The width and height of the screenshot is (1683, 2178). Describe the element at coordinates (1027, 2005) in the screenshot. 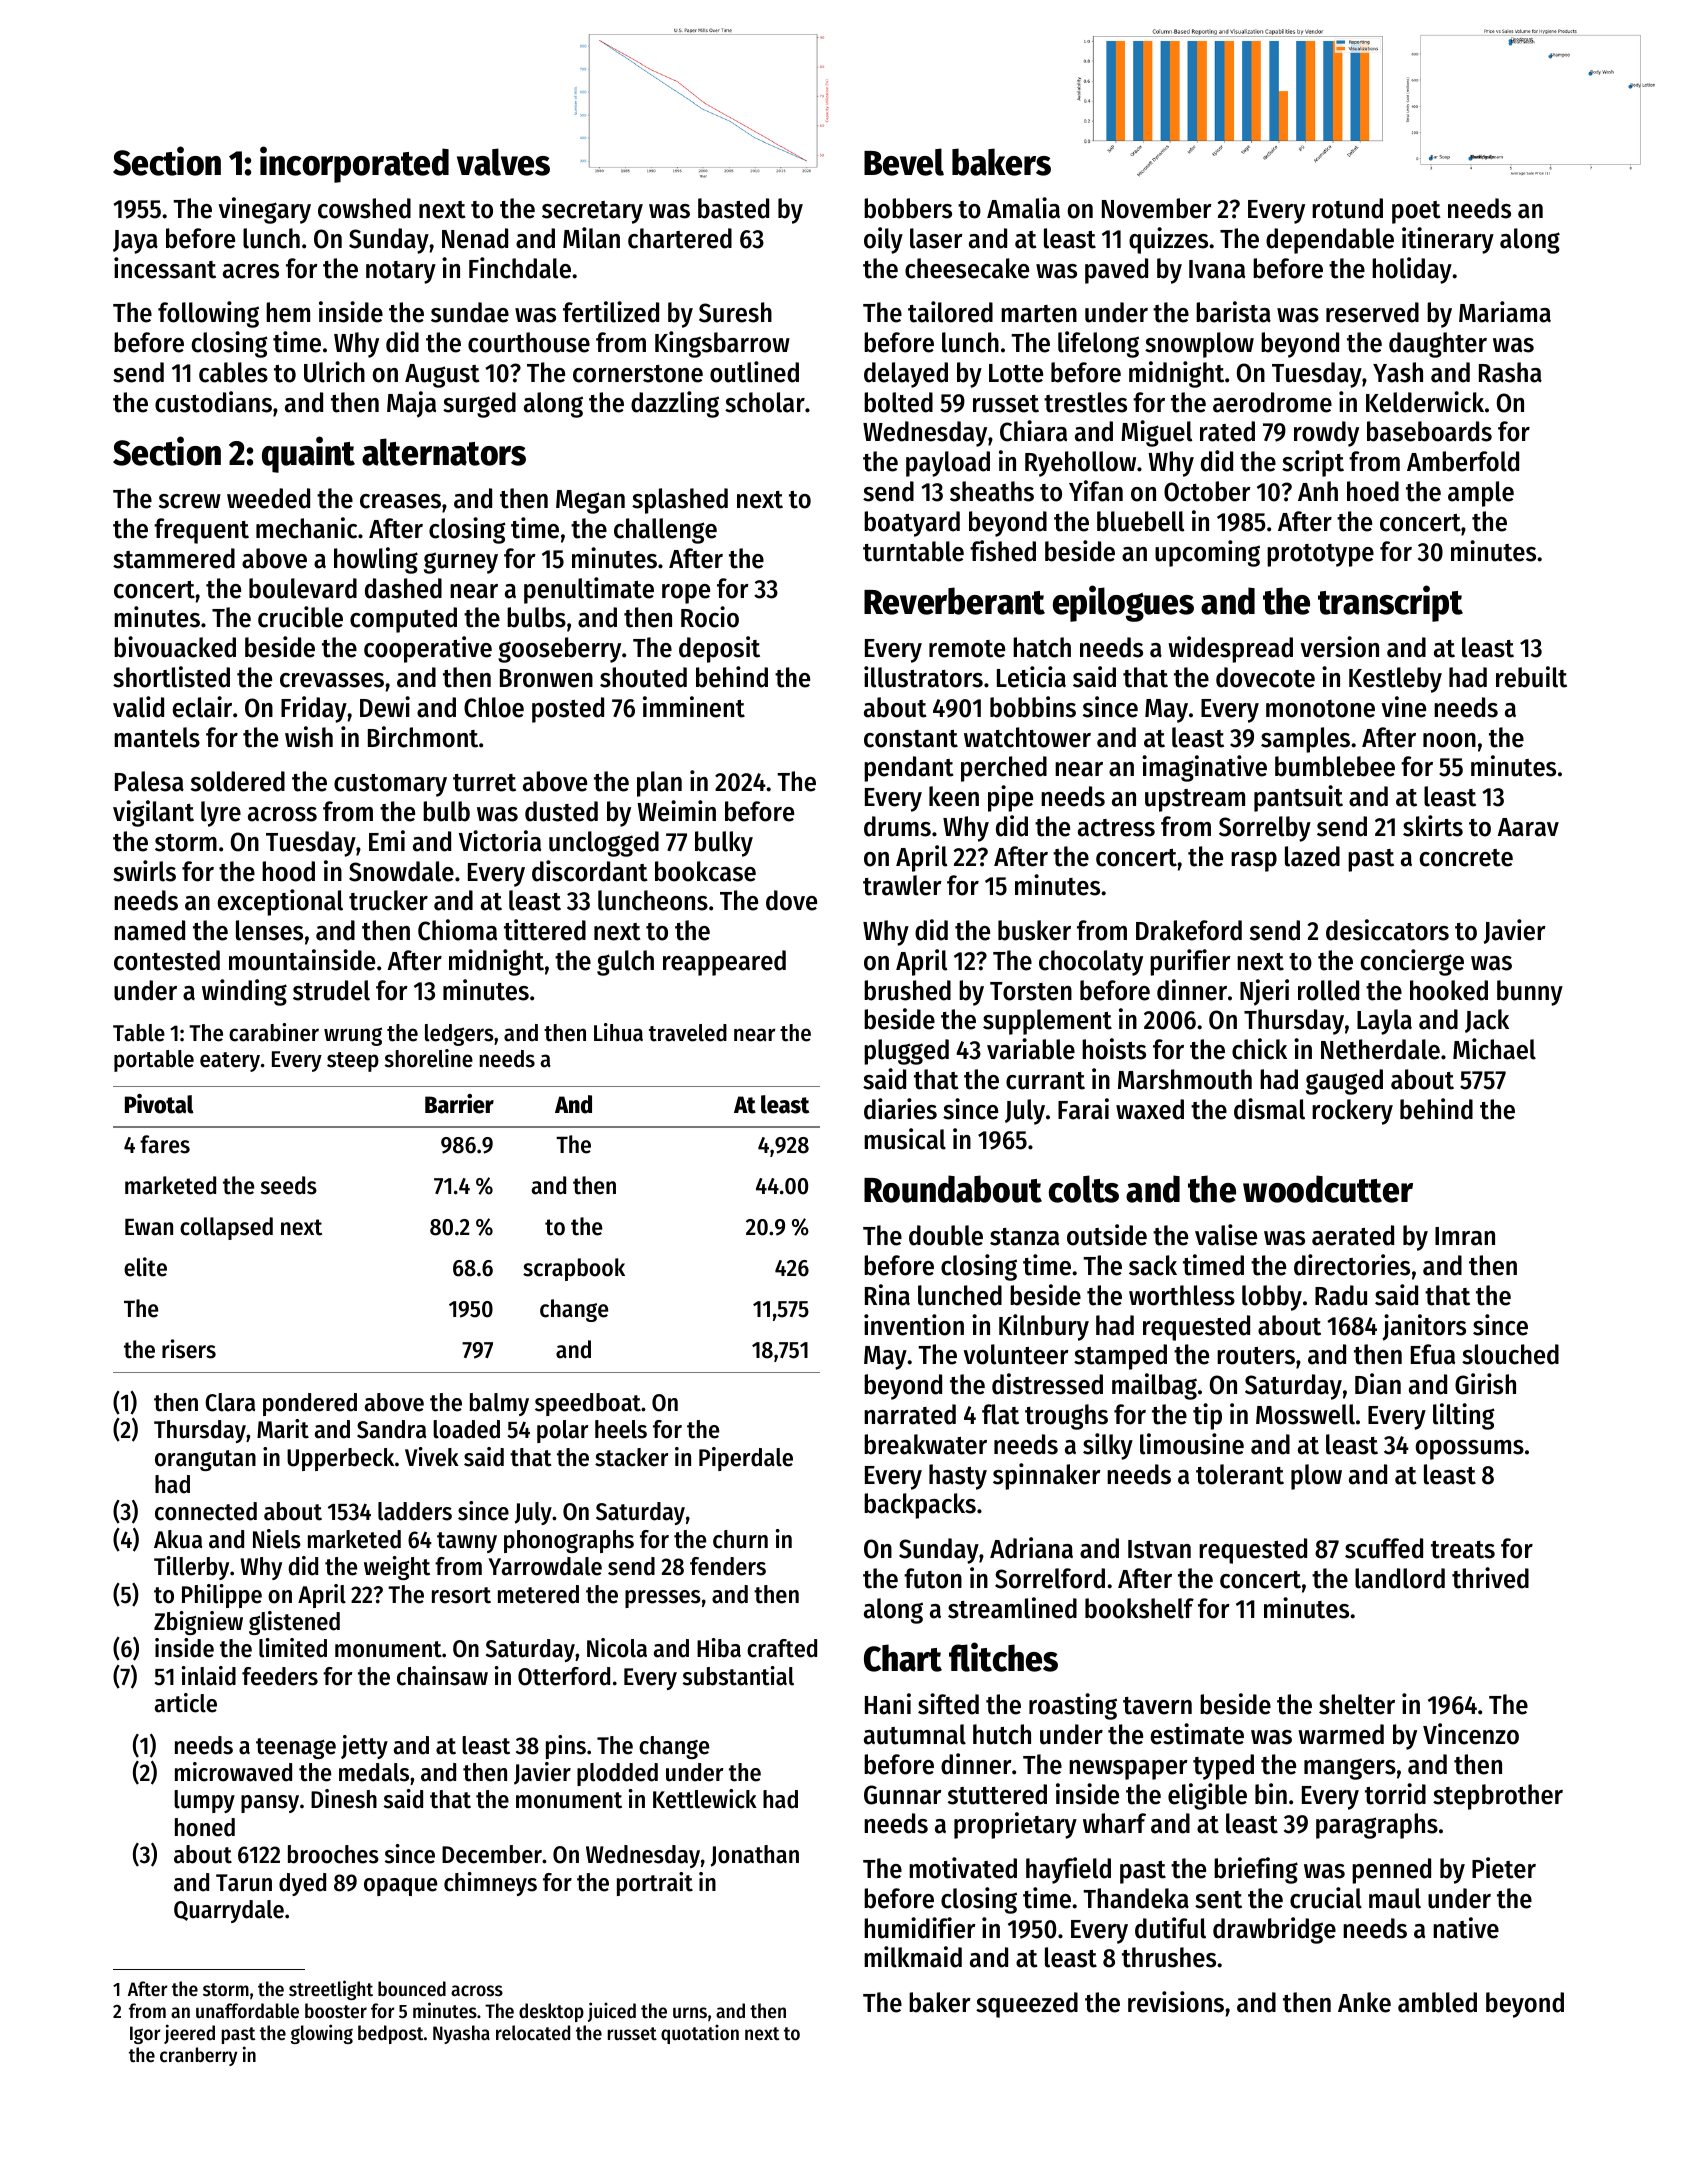

I see `squeezed` at that location.
